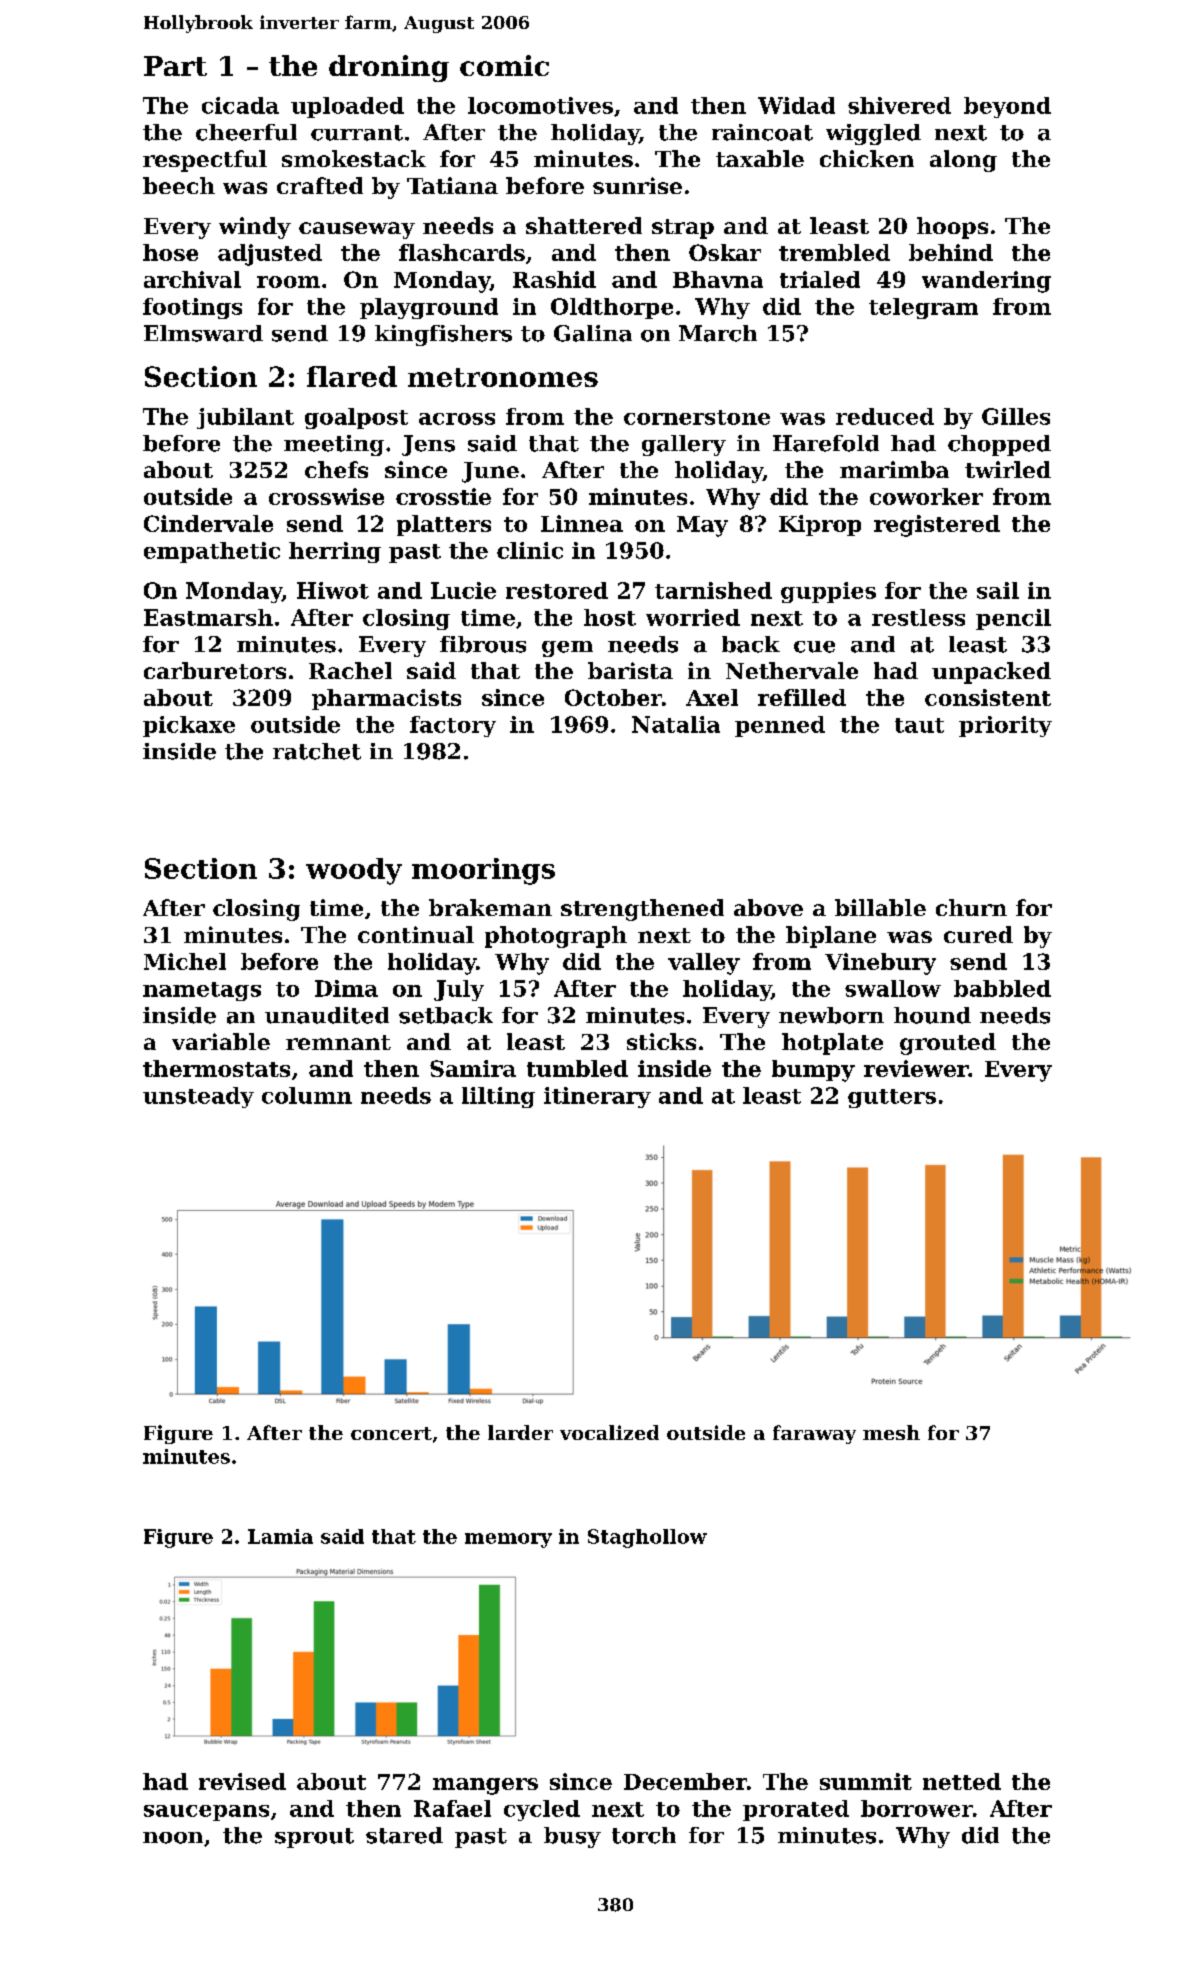 The height and width of the screenshot is (1967, 1194). Describe the element at coordinates (637, 185) in the screenshot. I see `sunrise` at that location.
